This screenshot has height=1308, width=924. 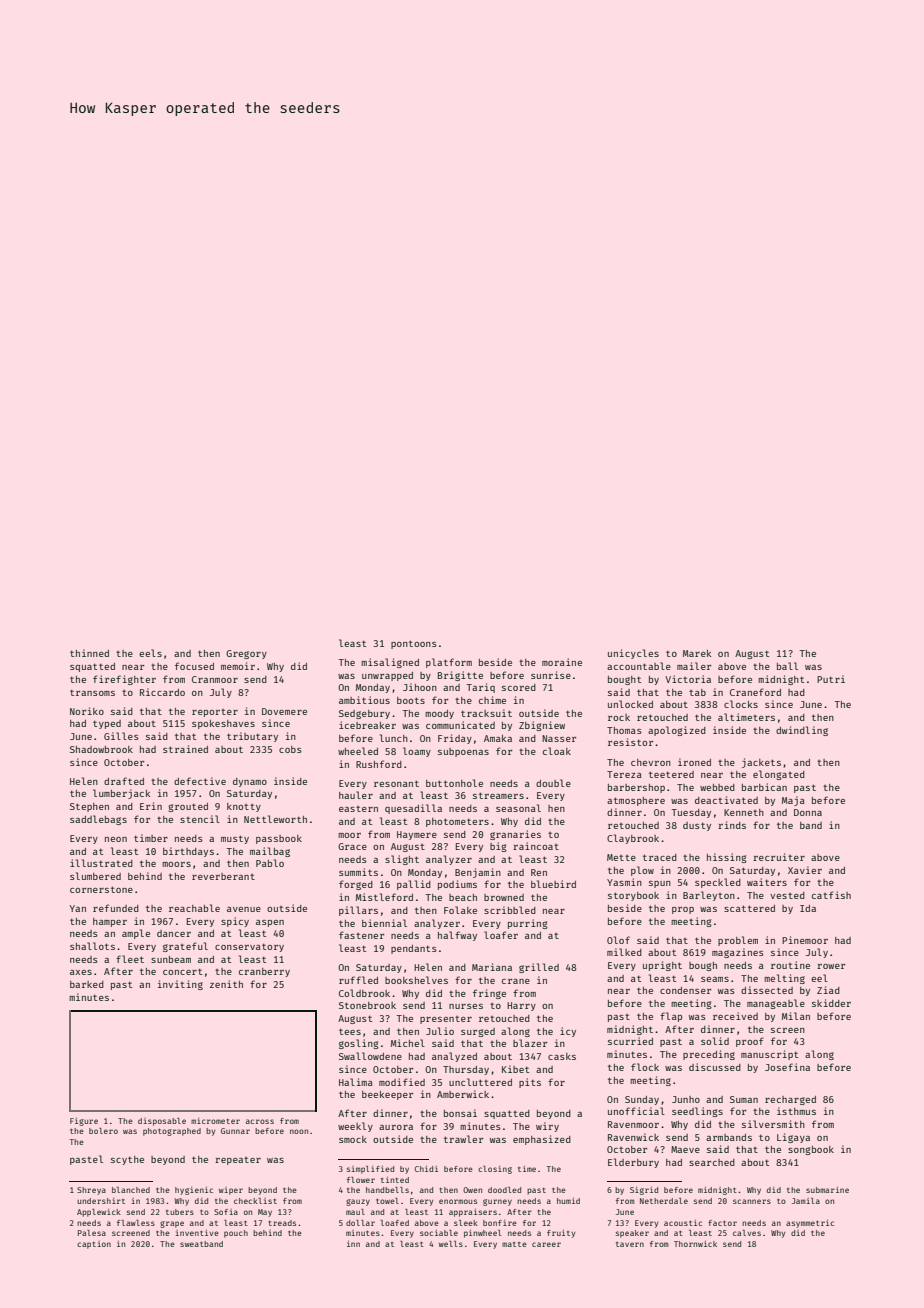 I want to click on Marek, so click(x=697, y=653).
